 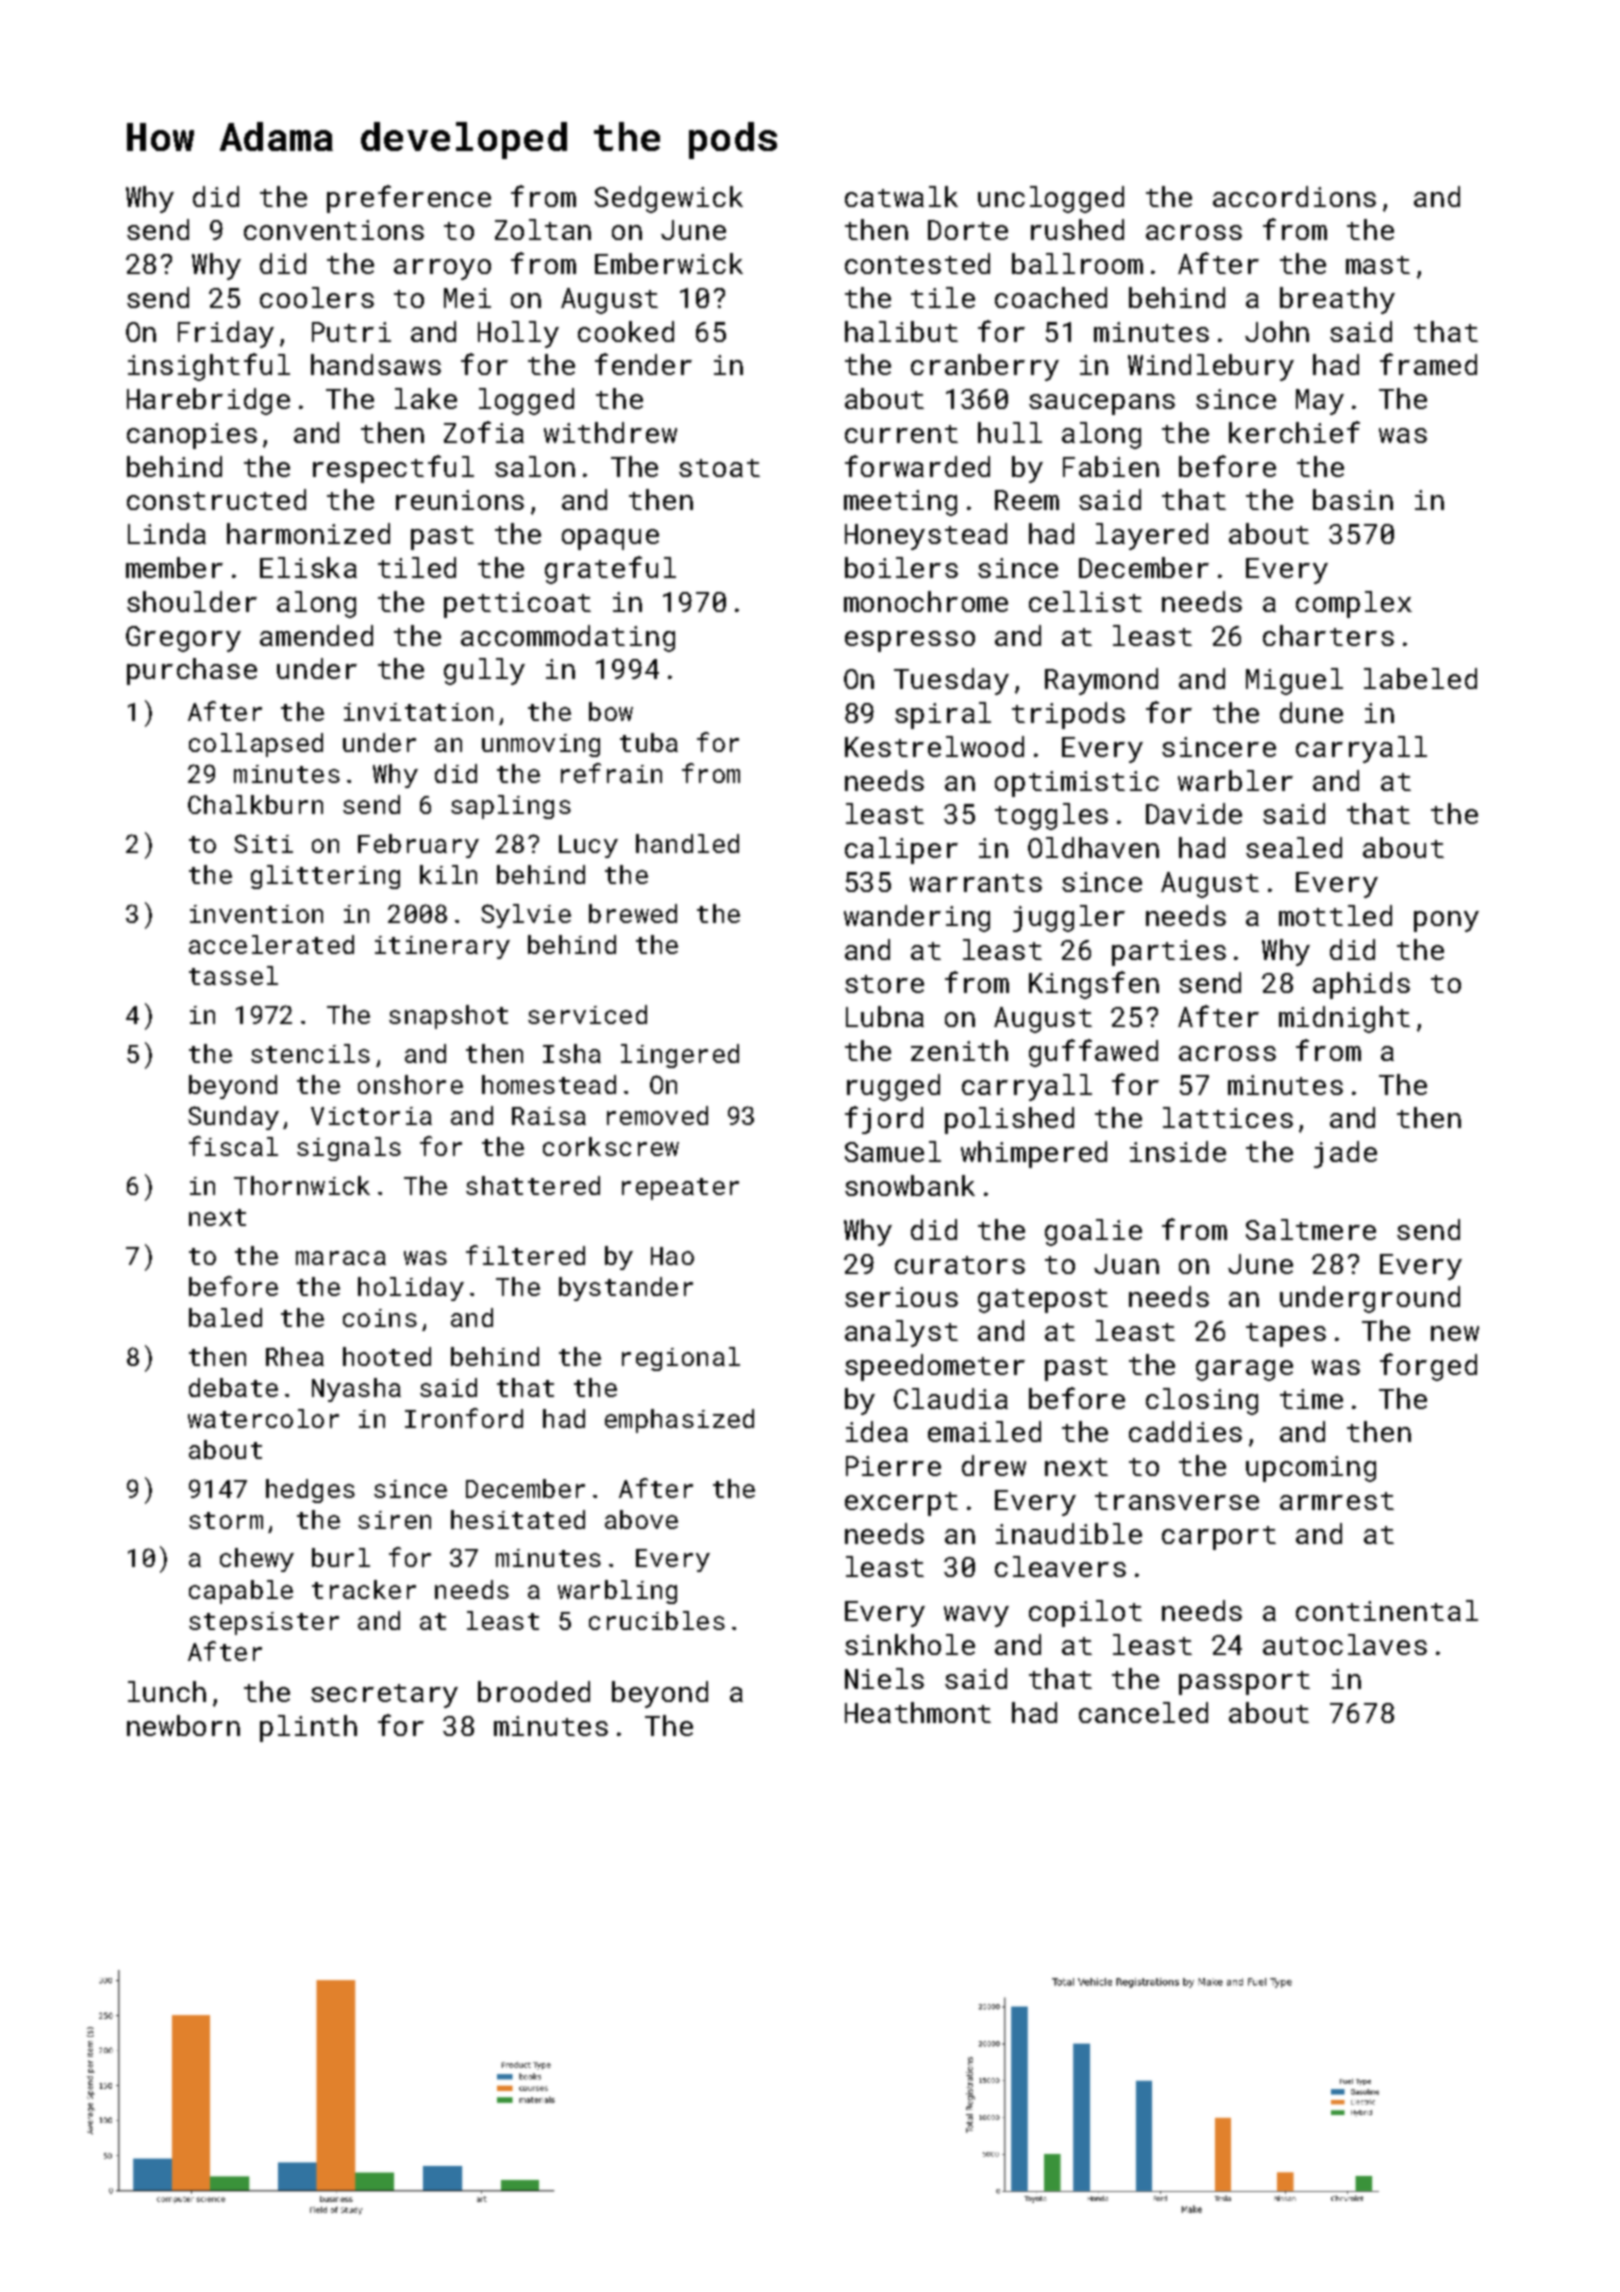 What do you see at coordinates (901, 434) in the screenshot?
I see `current` at bounding box center [901, 434].
